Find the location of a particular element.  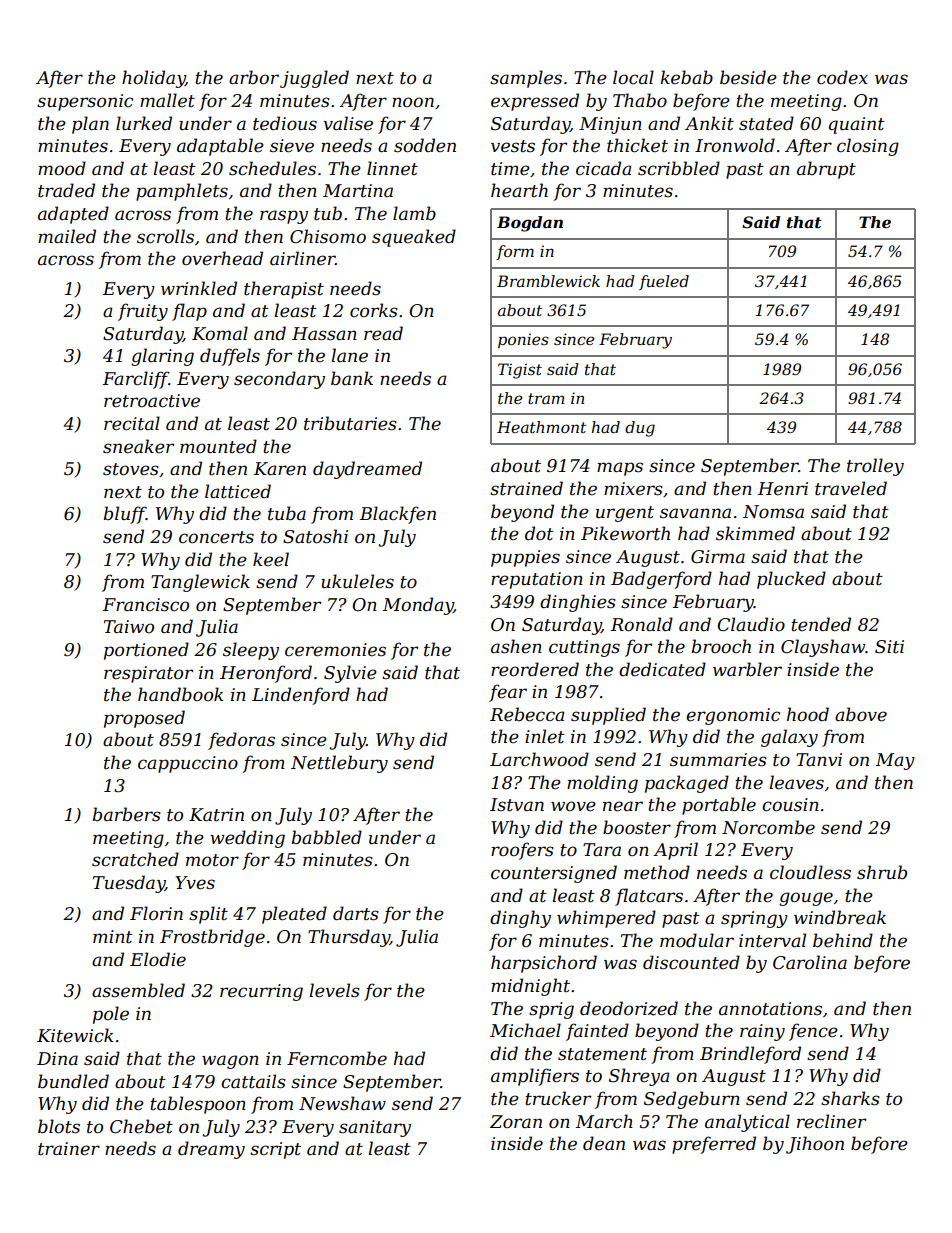

modular is located at coordinates (697, 940).
